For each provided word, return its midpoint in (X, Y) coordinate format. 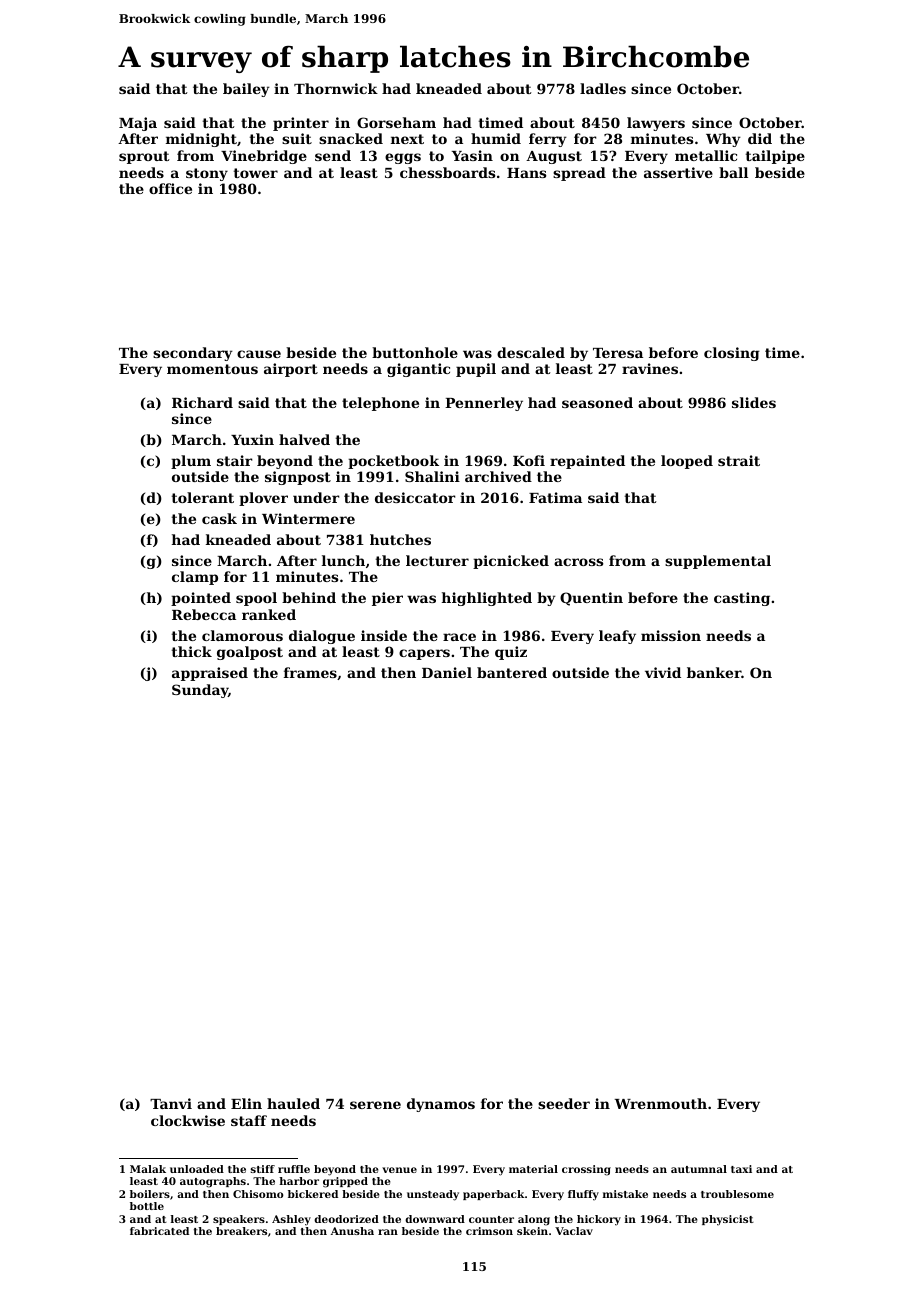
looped (687, 462)
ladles (603, 88)
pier (387, 599)
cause (259, 354)
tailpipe (775, 157)
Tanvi (171, 1103)
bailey (246, 90)
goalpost (250, 653)
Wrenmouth (661, 1103)
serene (375, 1105)
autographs (213, 1182)
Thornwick (336, 88)
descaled (531, 352)
